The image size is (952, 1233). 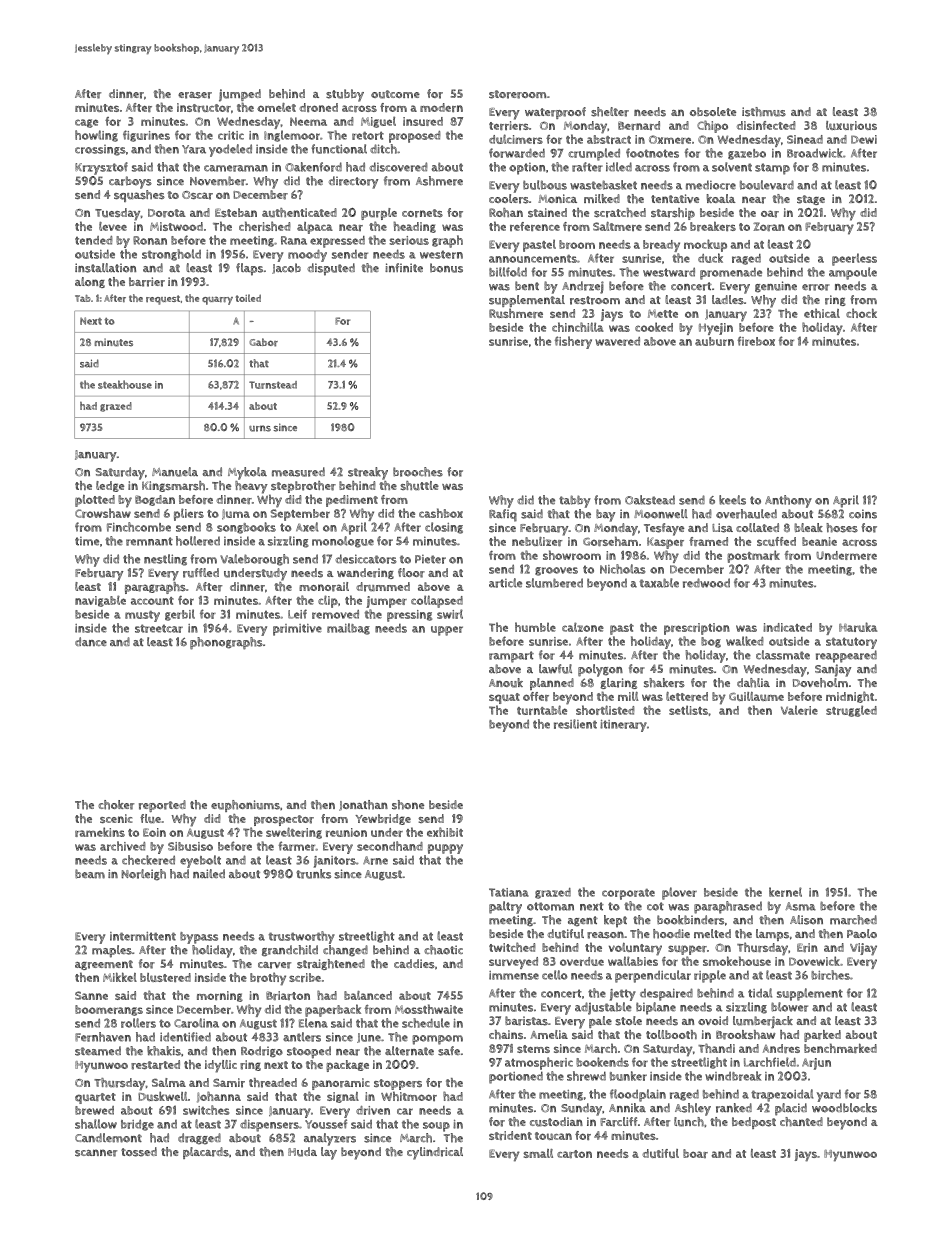 What do you see at coordinates (811, 200) in the page?
I see `stage` at bounding box center [811, 200].
